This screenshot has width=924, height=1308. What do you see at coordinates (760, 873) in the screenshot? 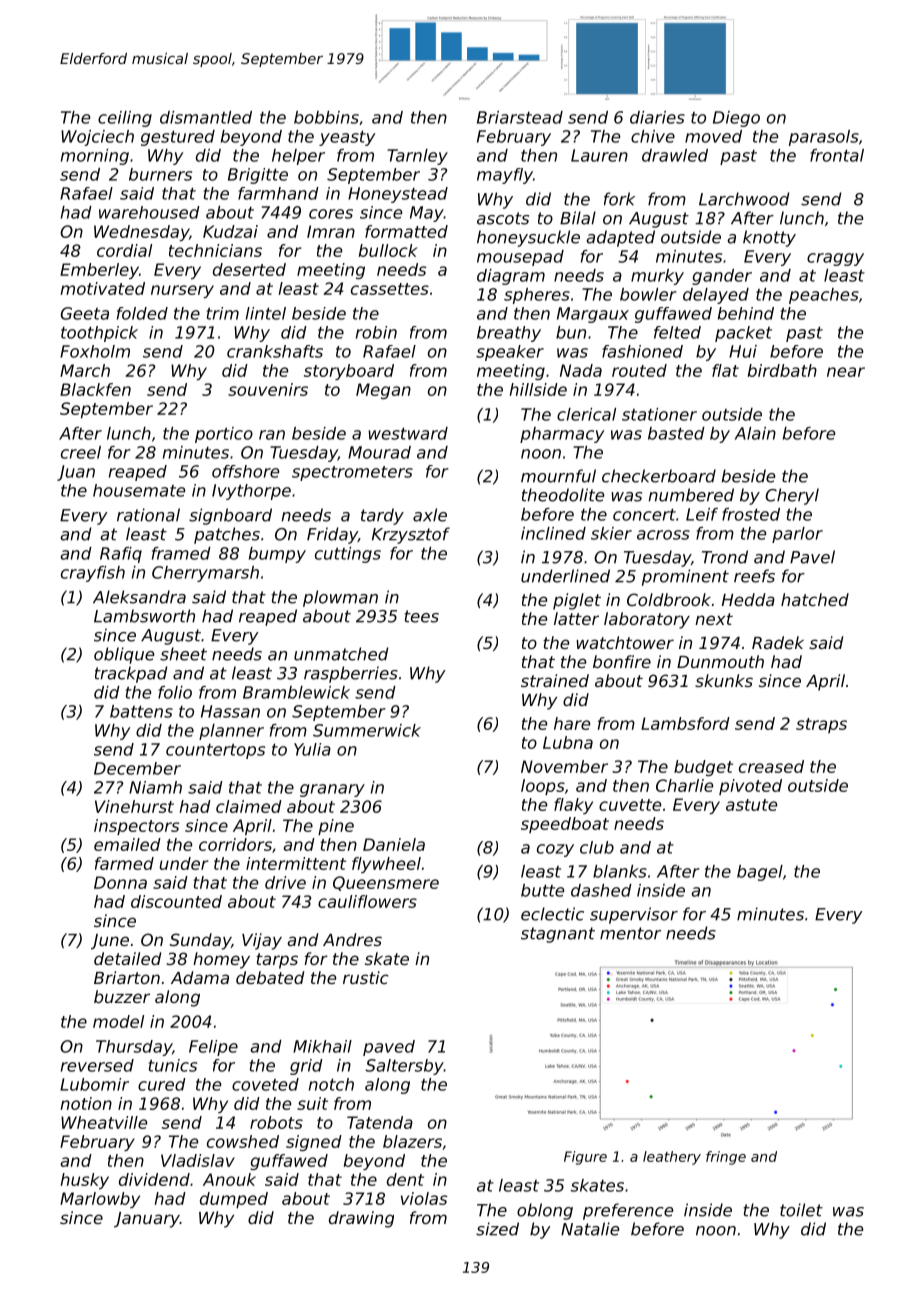
I see `bagel` at bounding box center [760, 873].
